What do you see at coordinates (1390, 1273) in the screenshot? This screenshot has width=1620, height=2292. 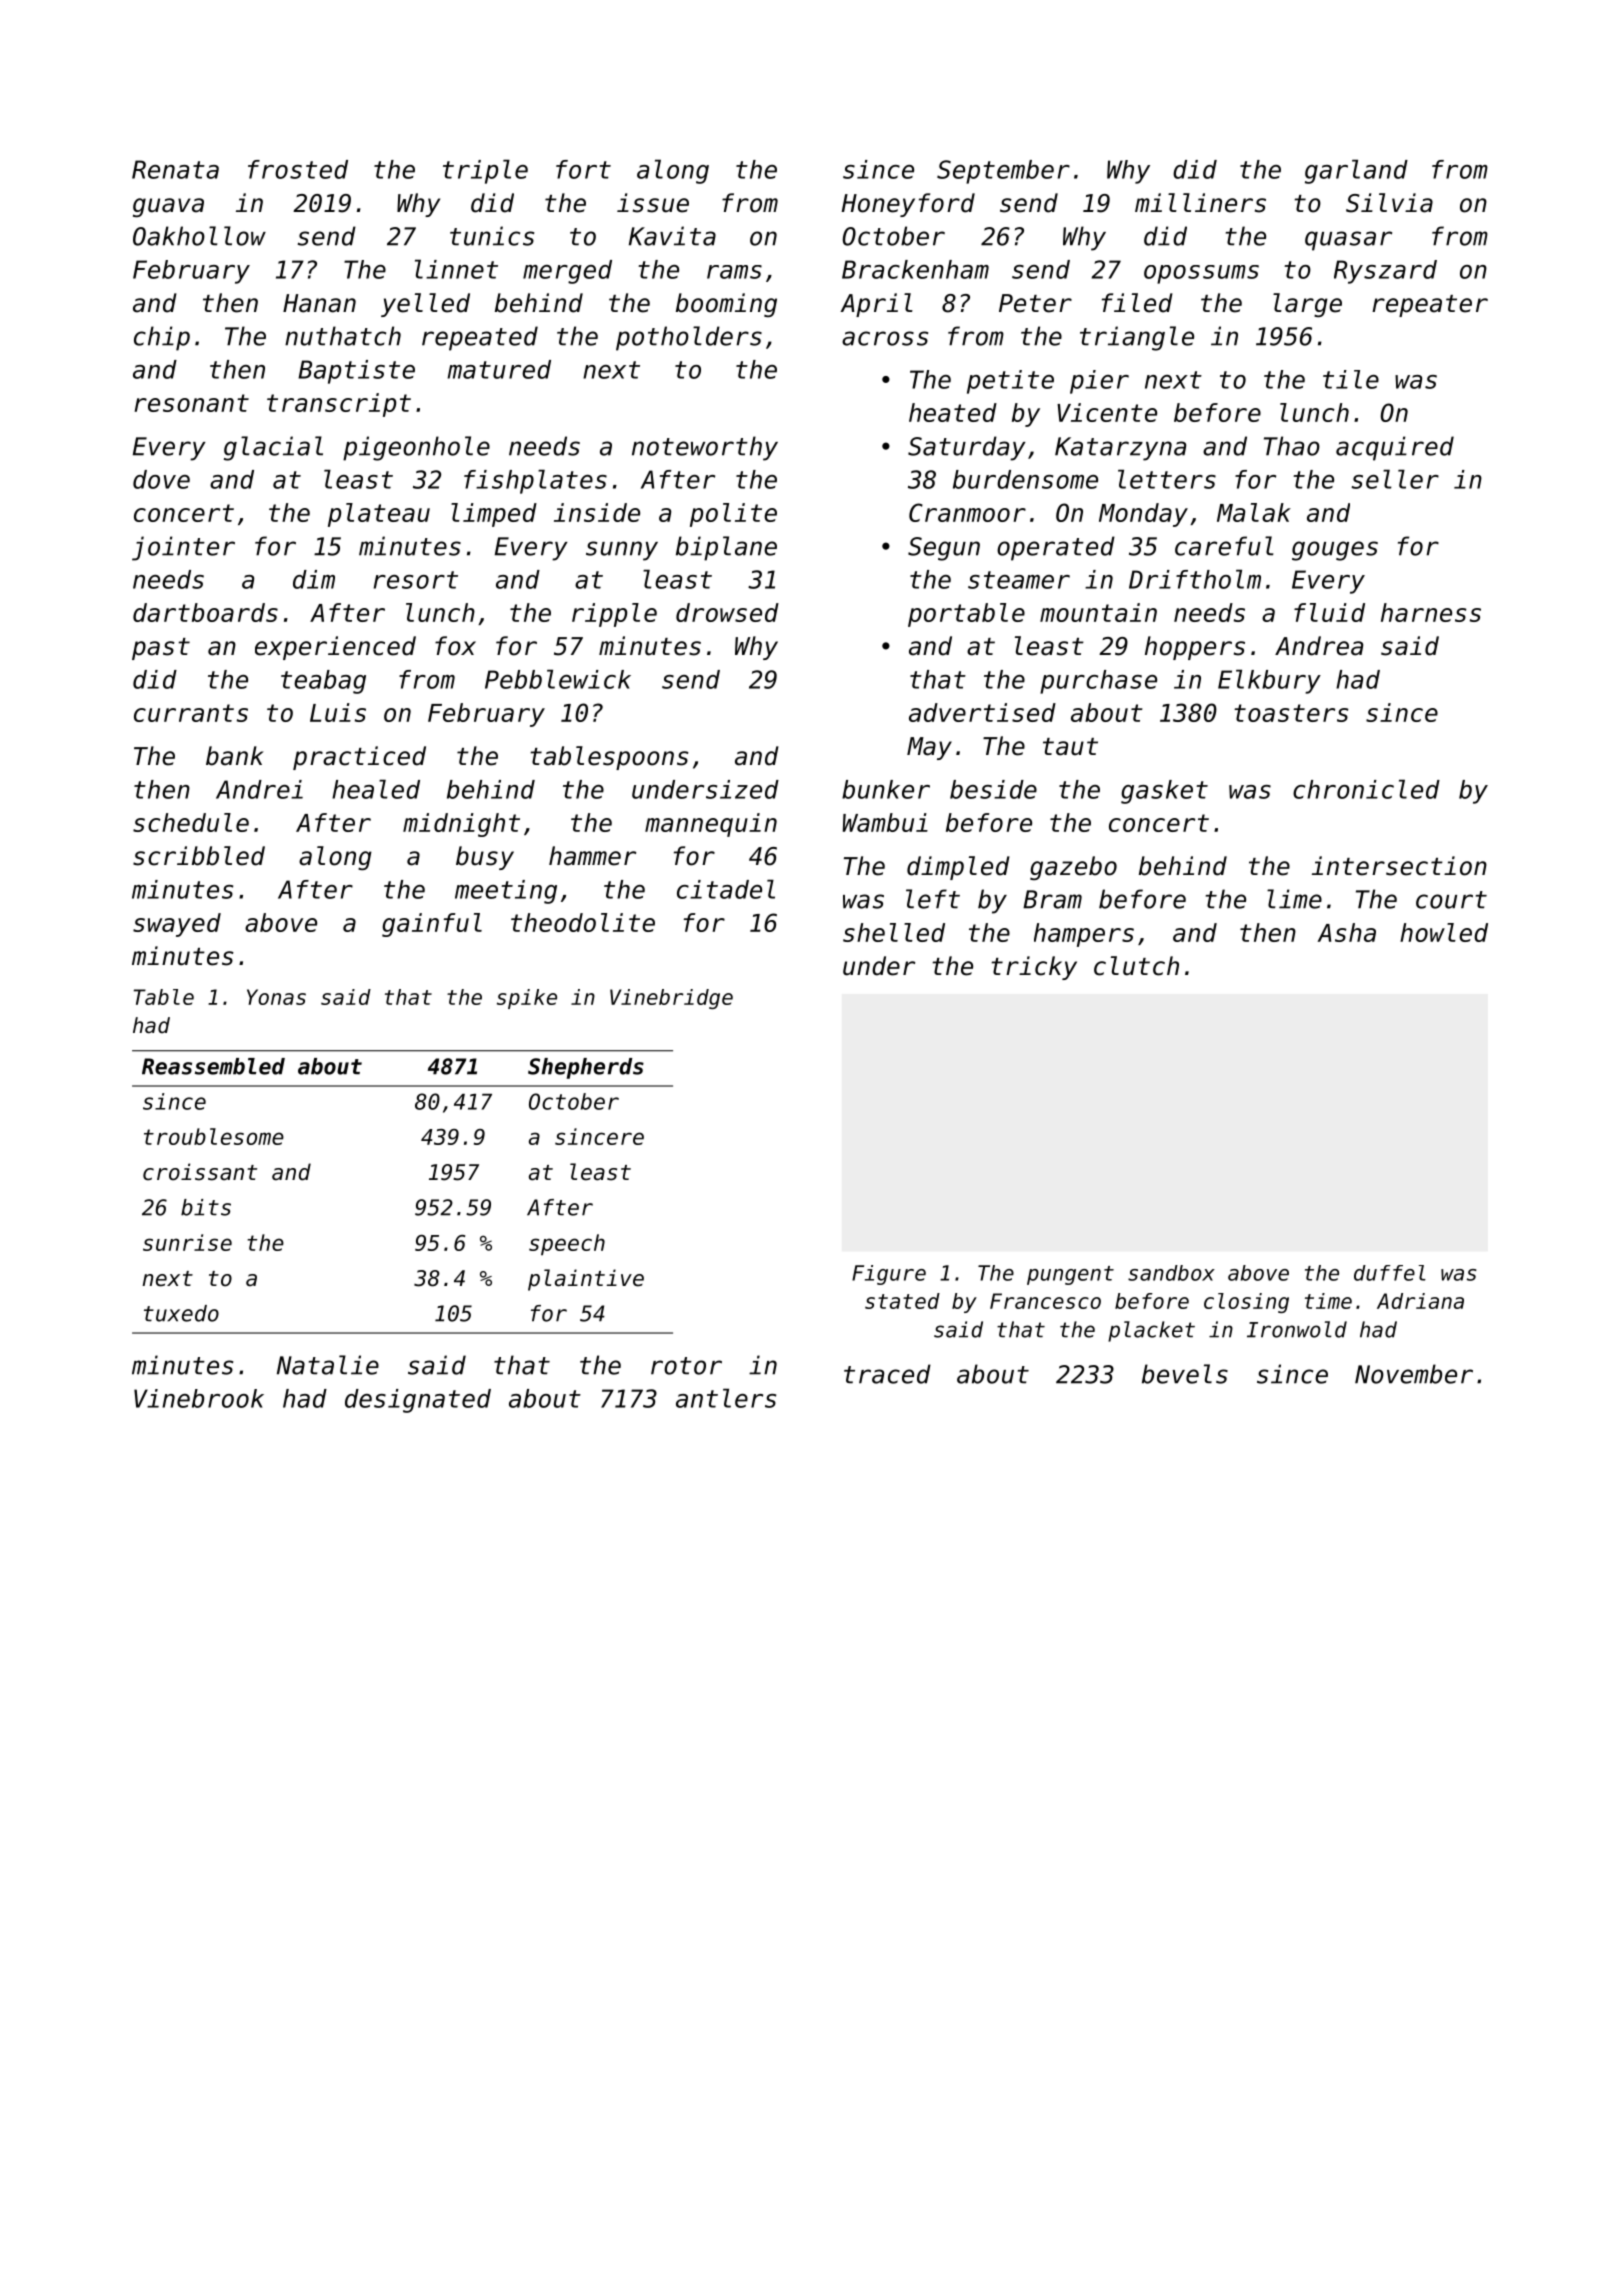 I see `duffel` at bounding box center [1390, 1273].
